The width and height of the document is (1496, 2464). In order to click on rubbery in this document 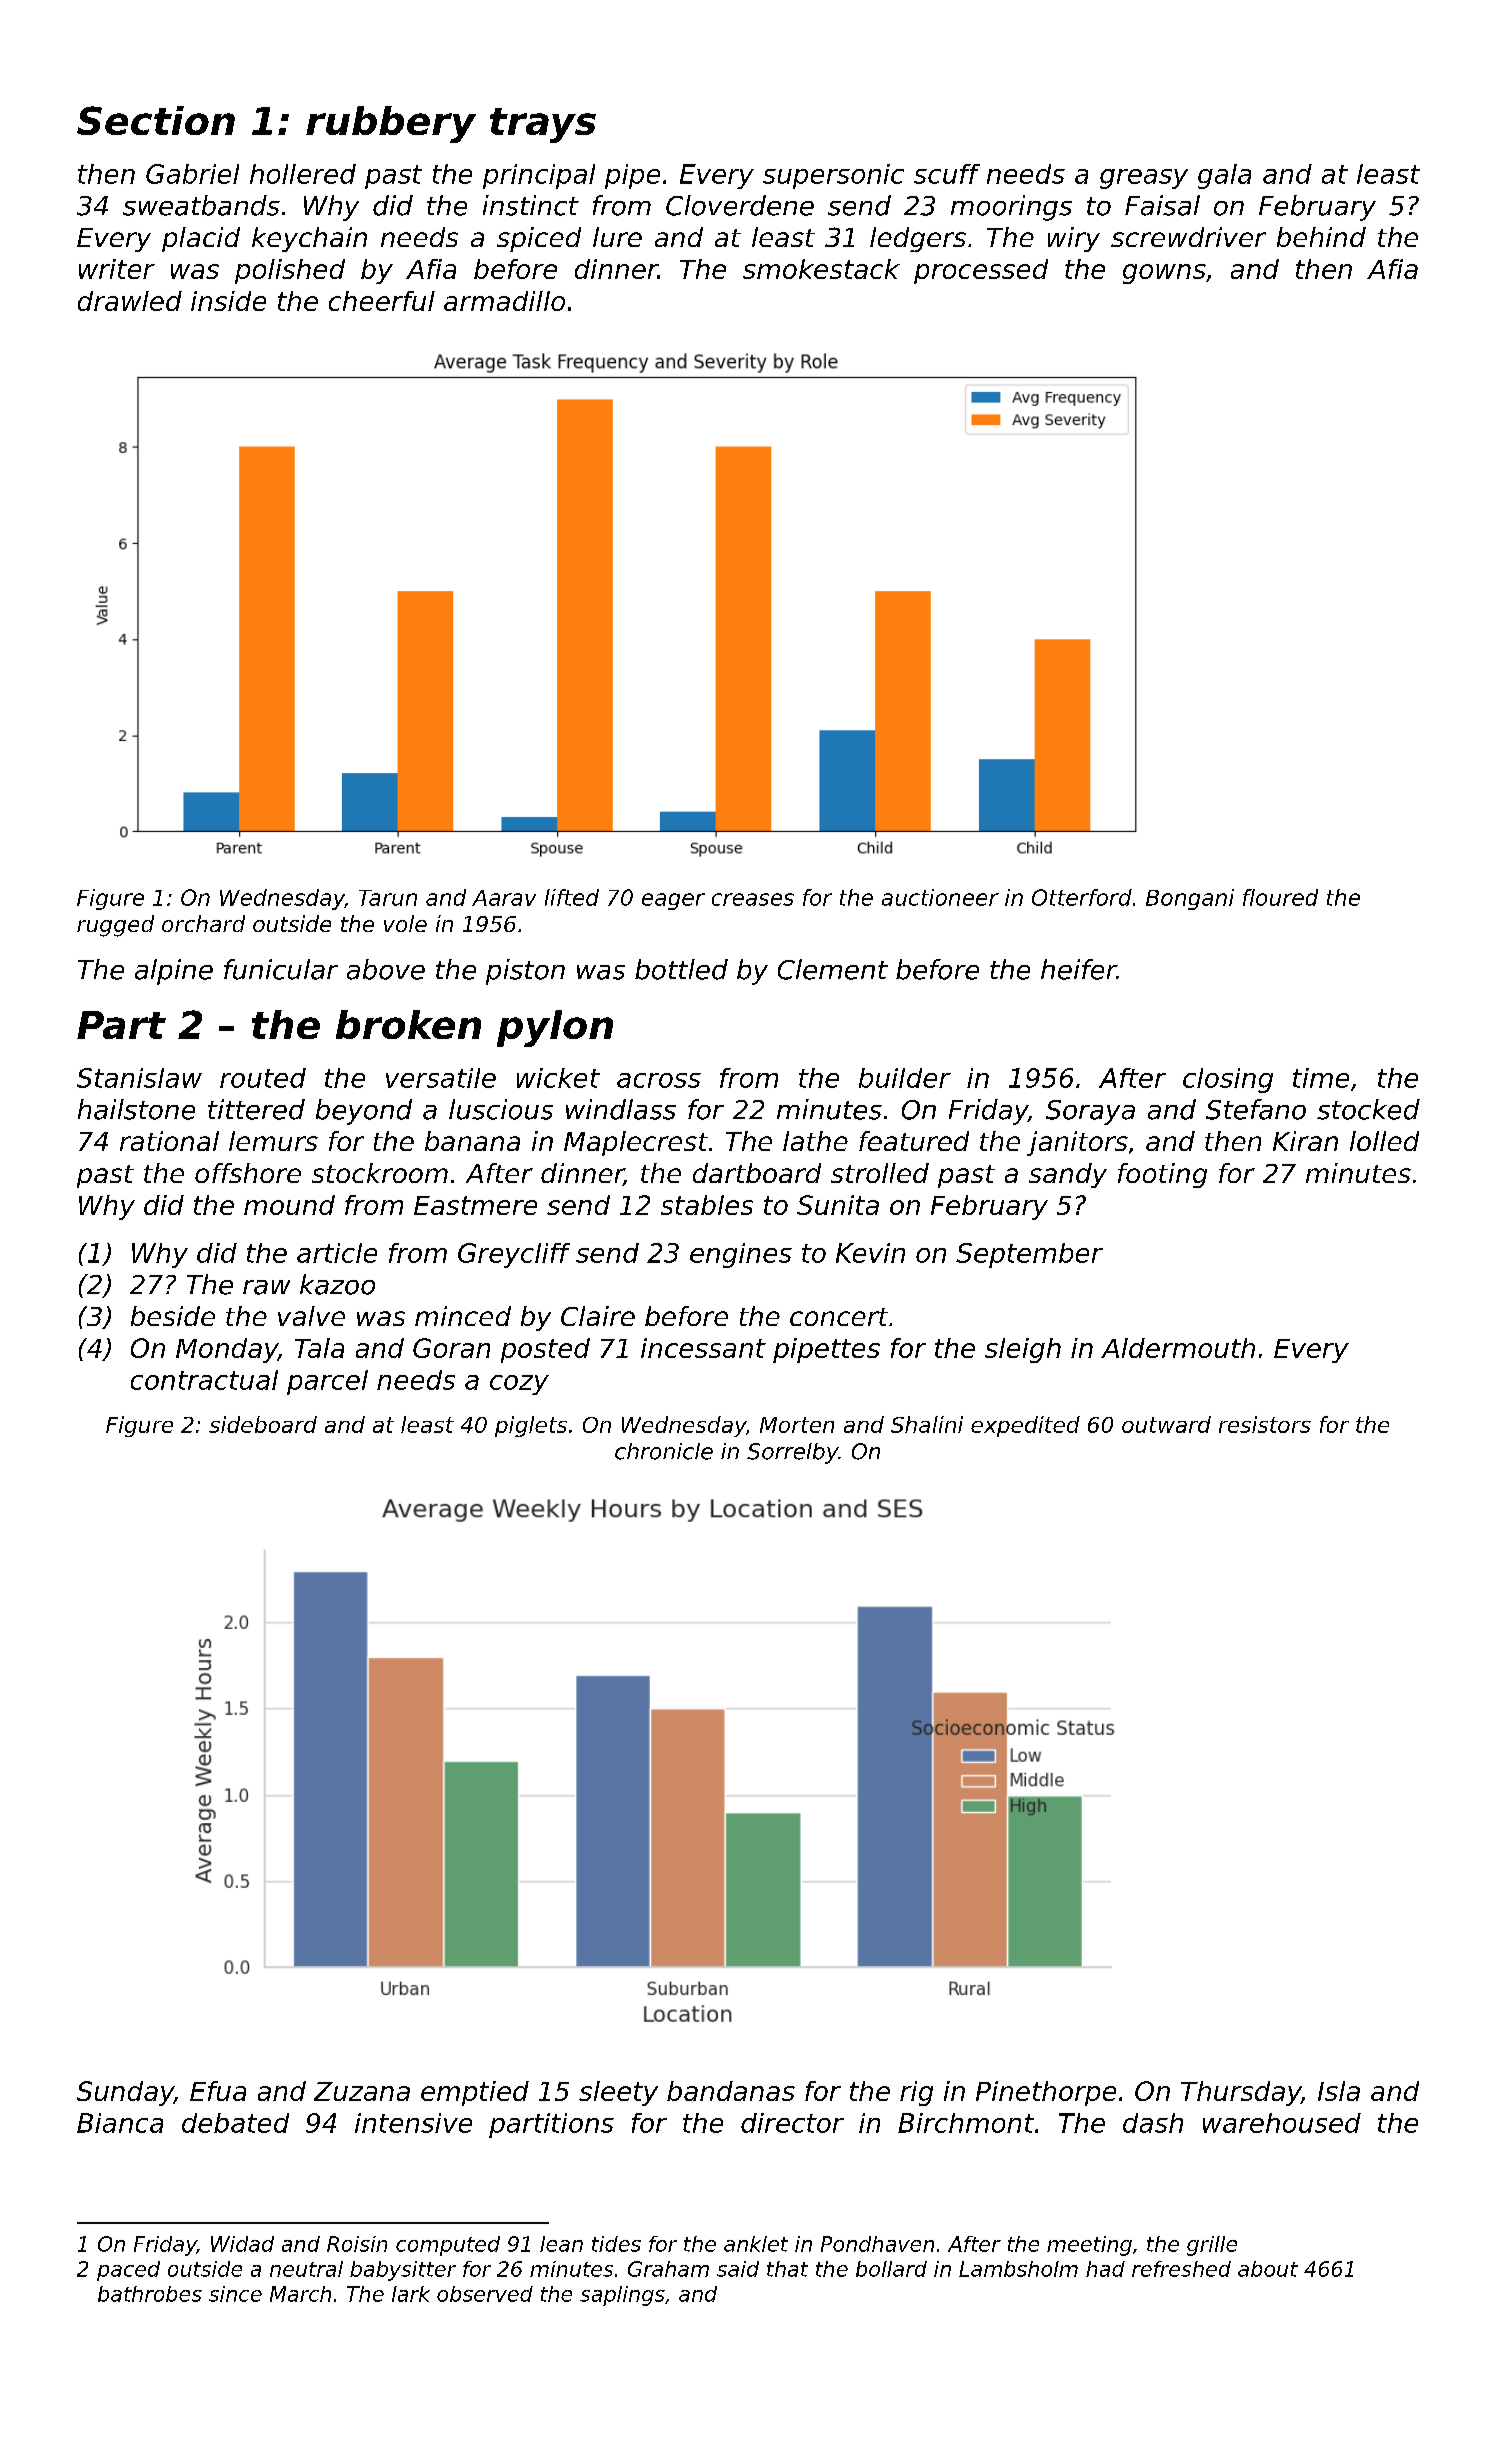, I will do `click(391, 124)`.
